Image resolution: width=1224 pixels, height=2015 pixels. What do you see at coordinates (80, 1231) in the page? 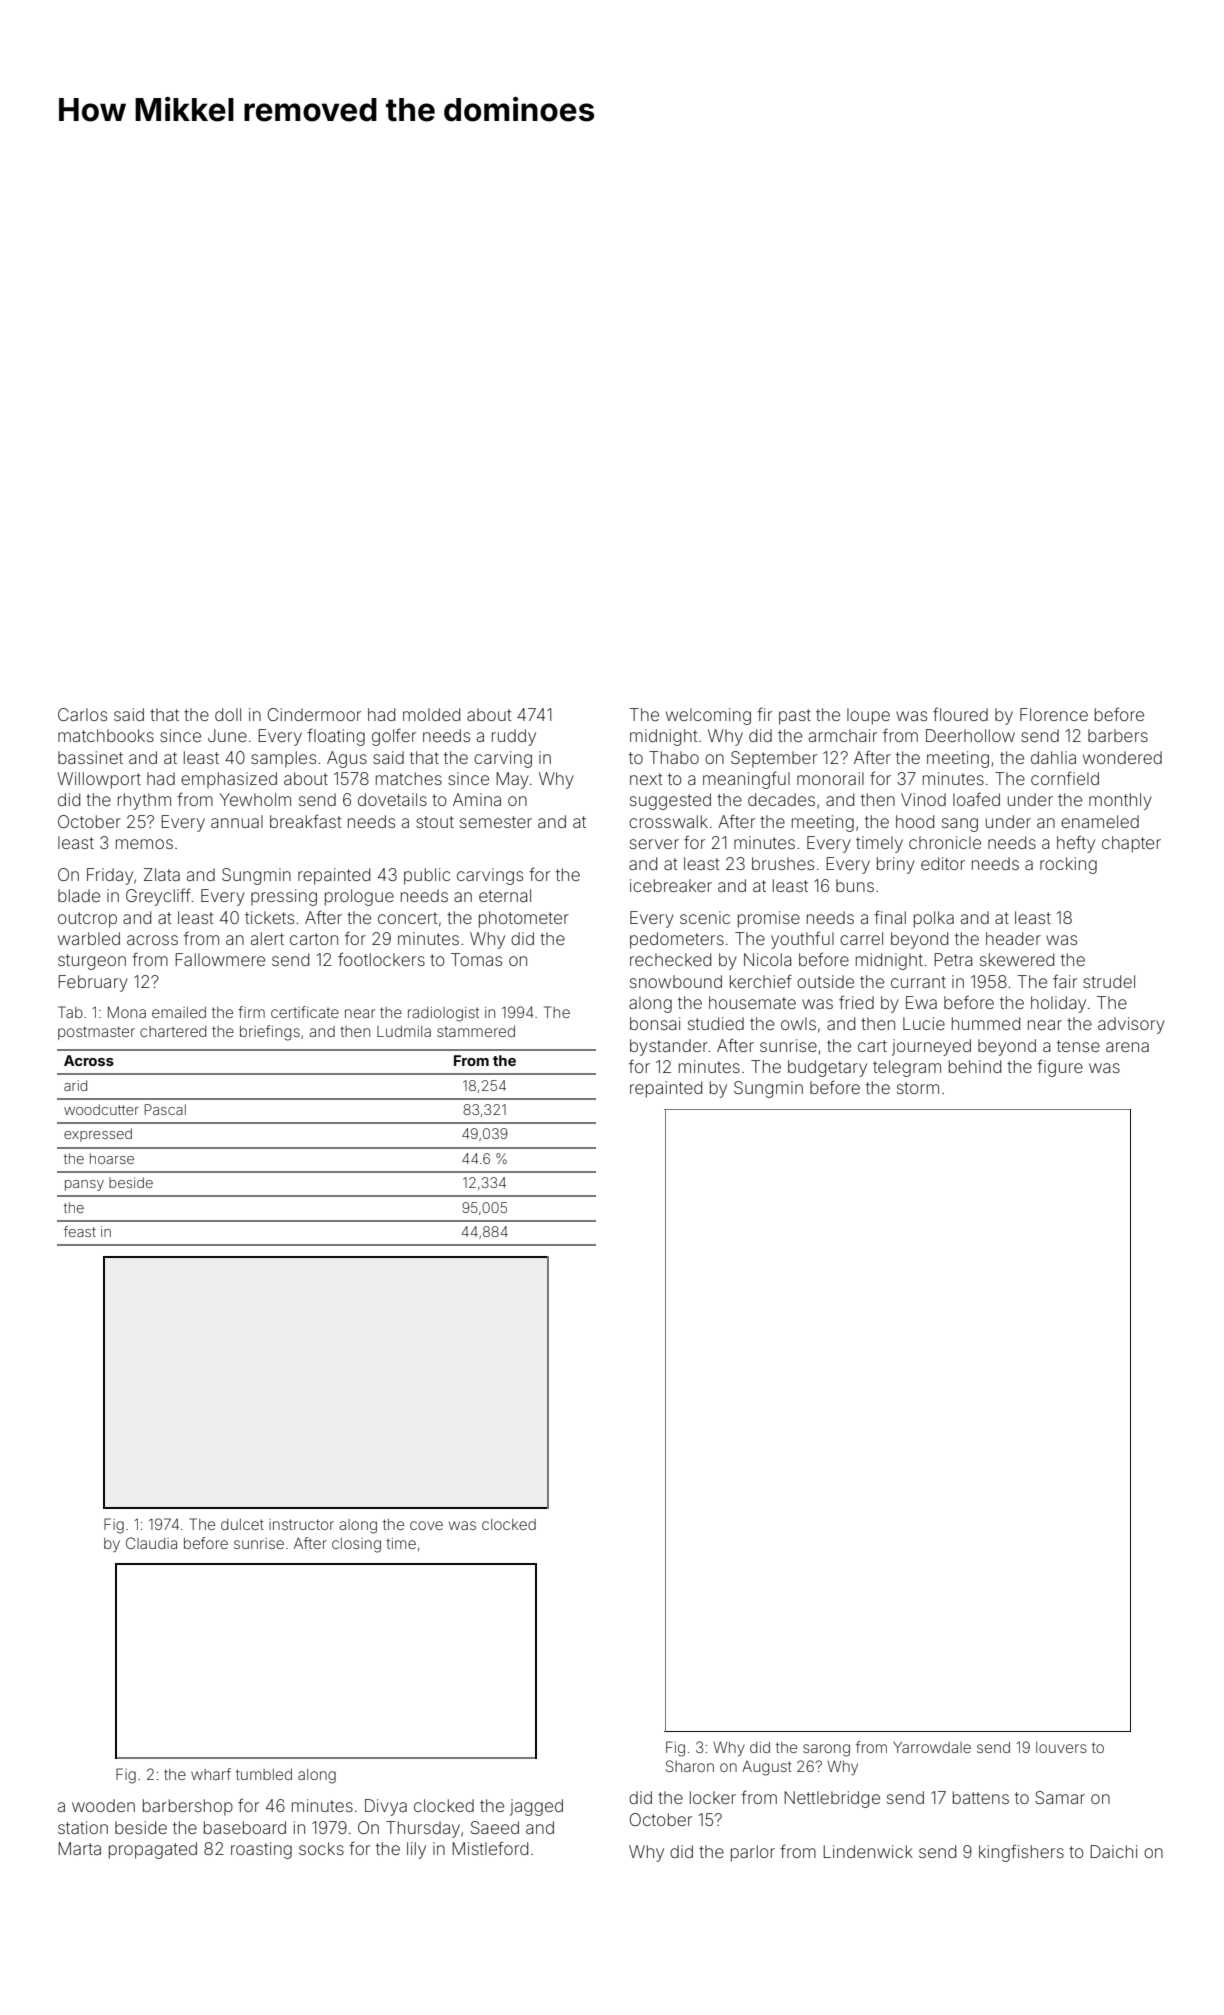
I see `feast` at bounding box center [80, 1231].
